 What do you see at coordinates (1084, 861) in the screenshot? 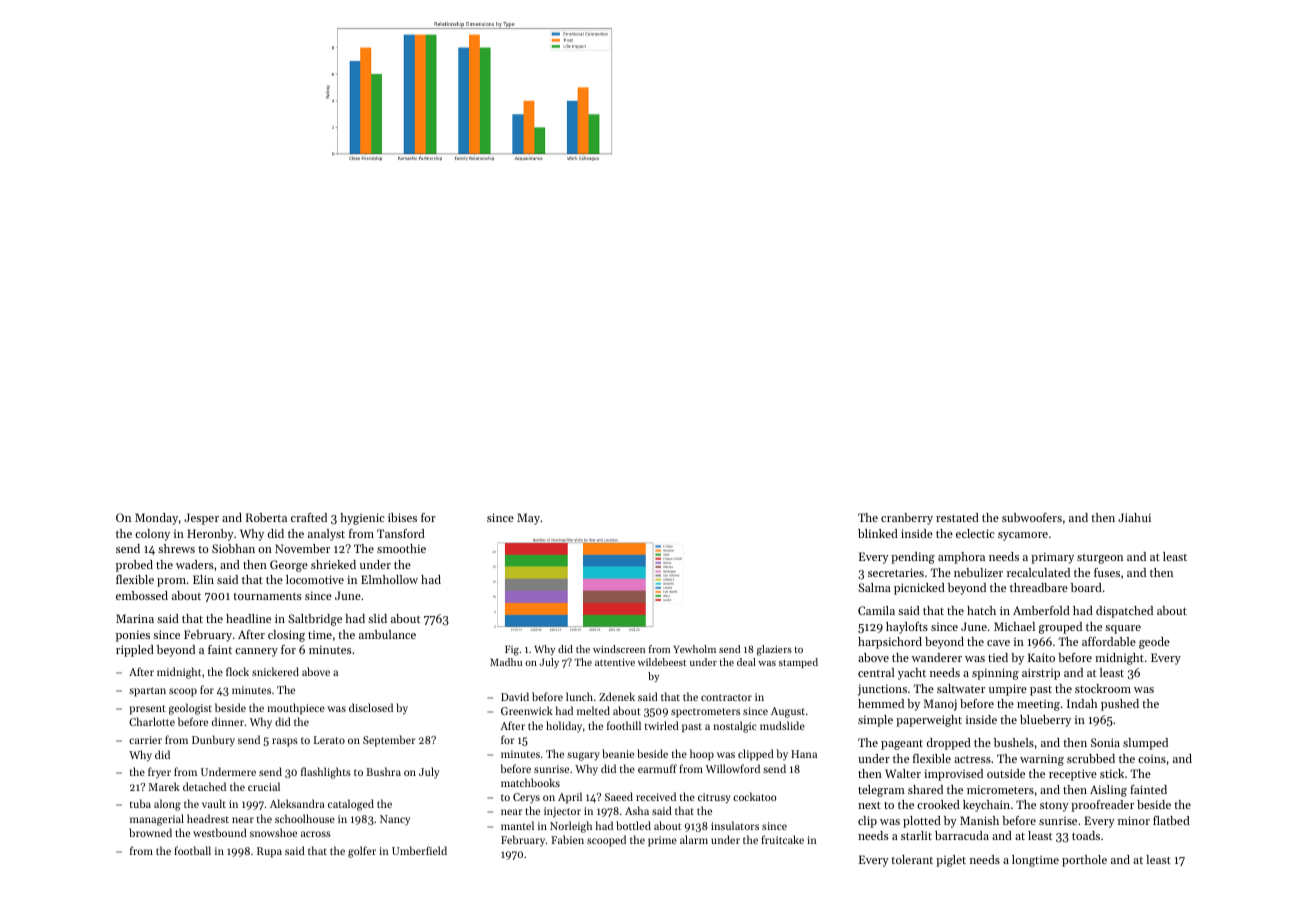
I see `porthole` at bounding box center [1084, 861].
